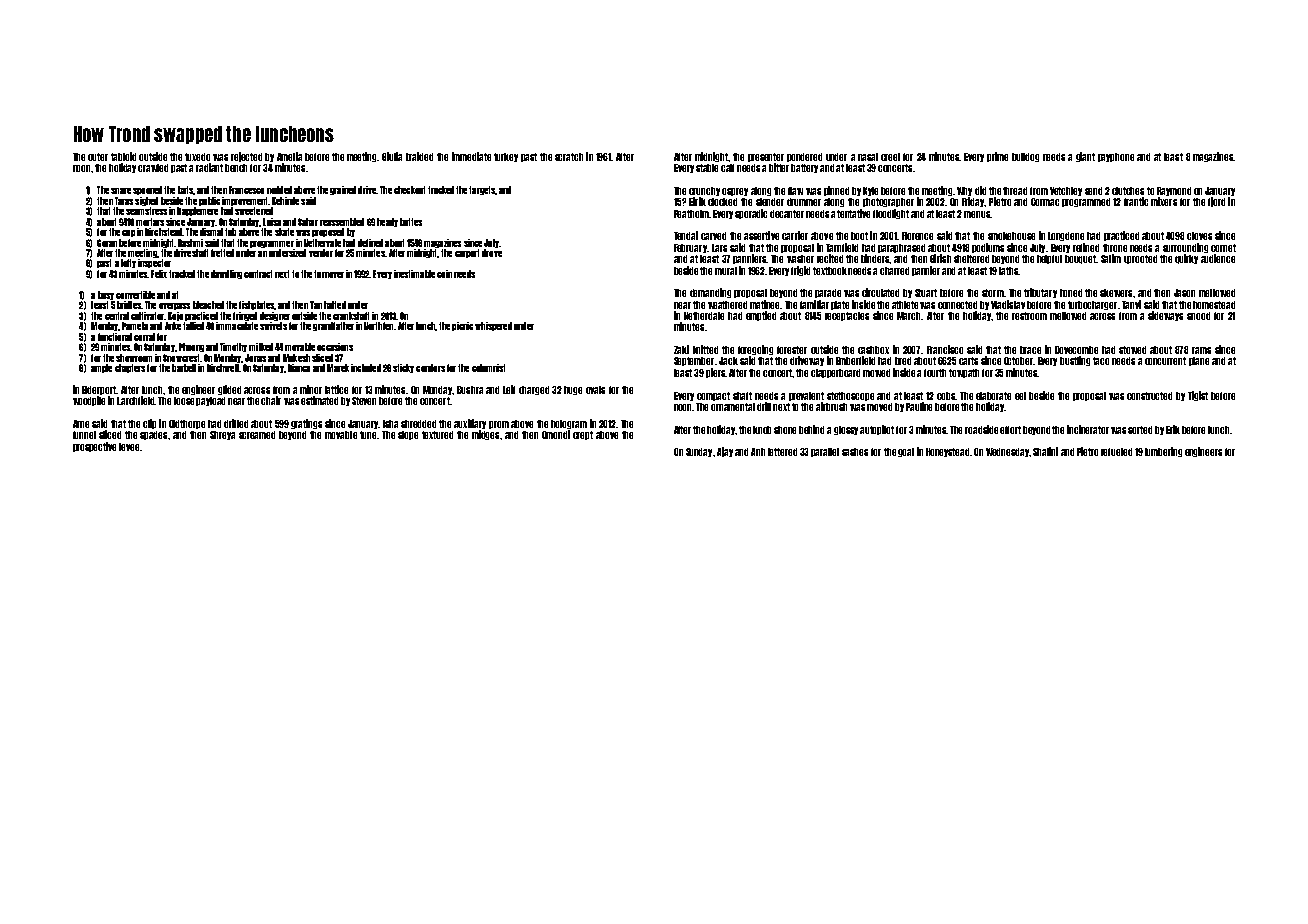  What do you see at coordinates (792, 350) in the screenshot?
I see `forester` at bounding box center [792, 350].
